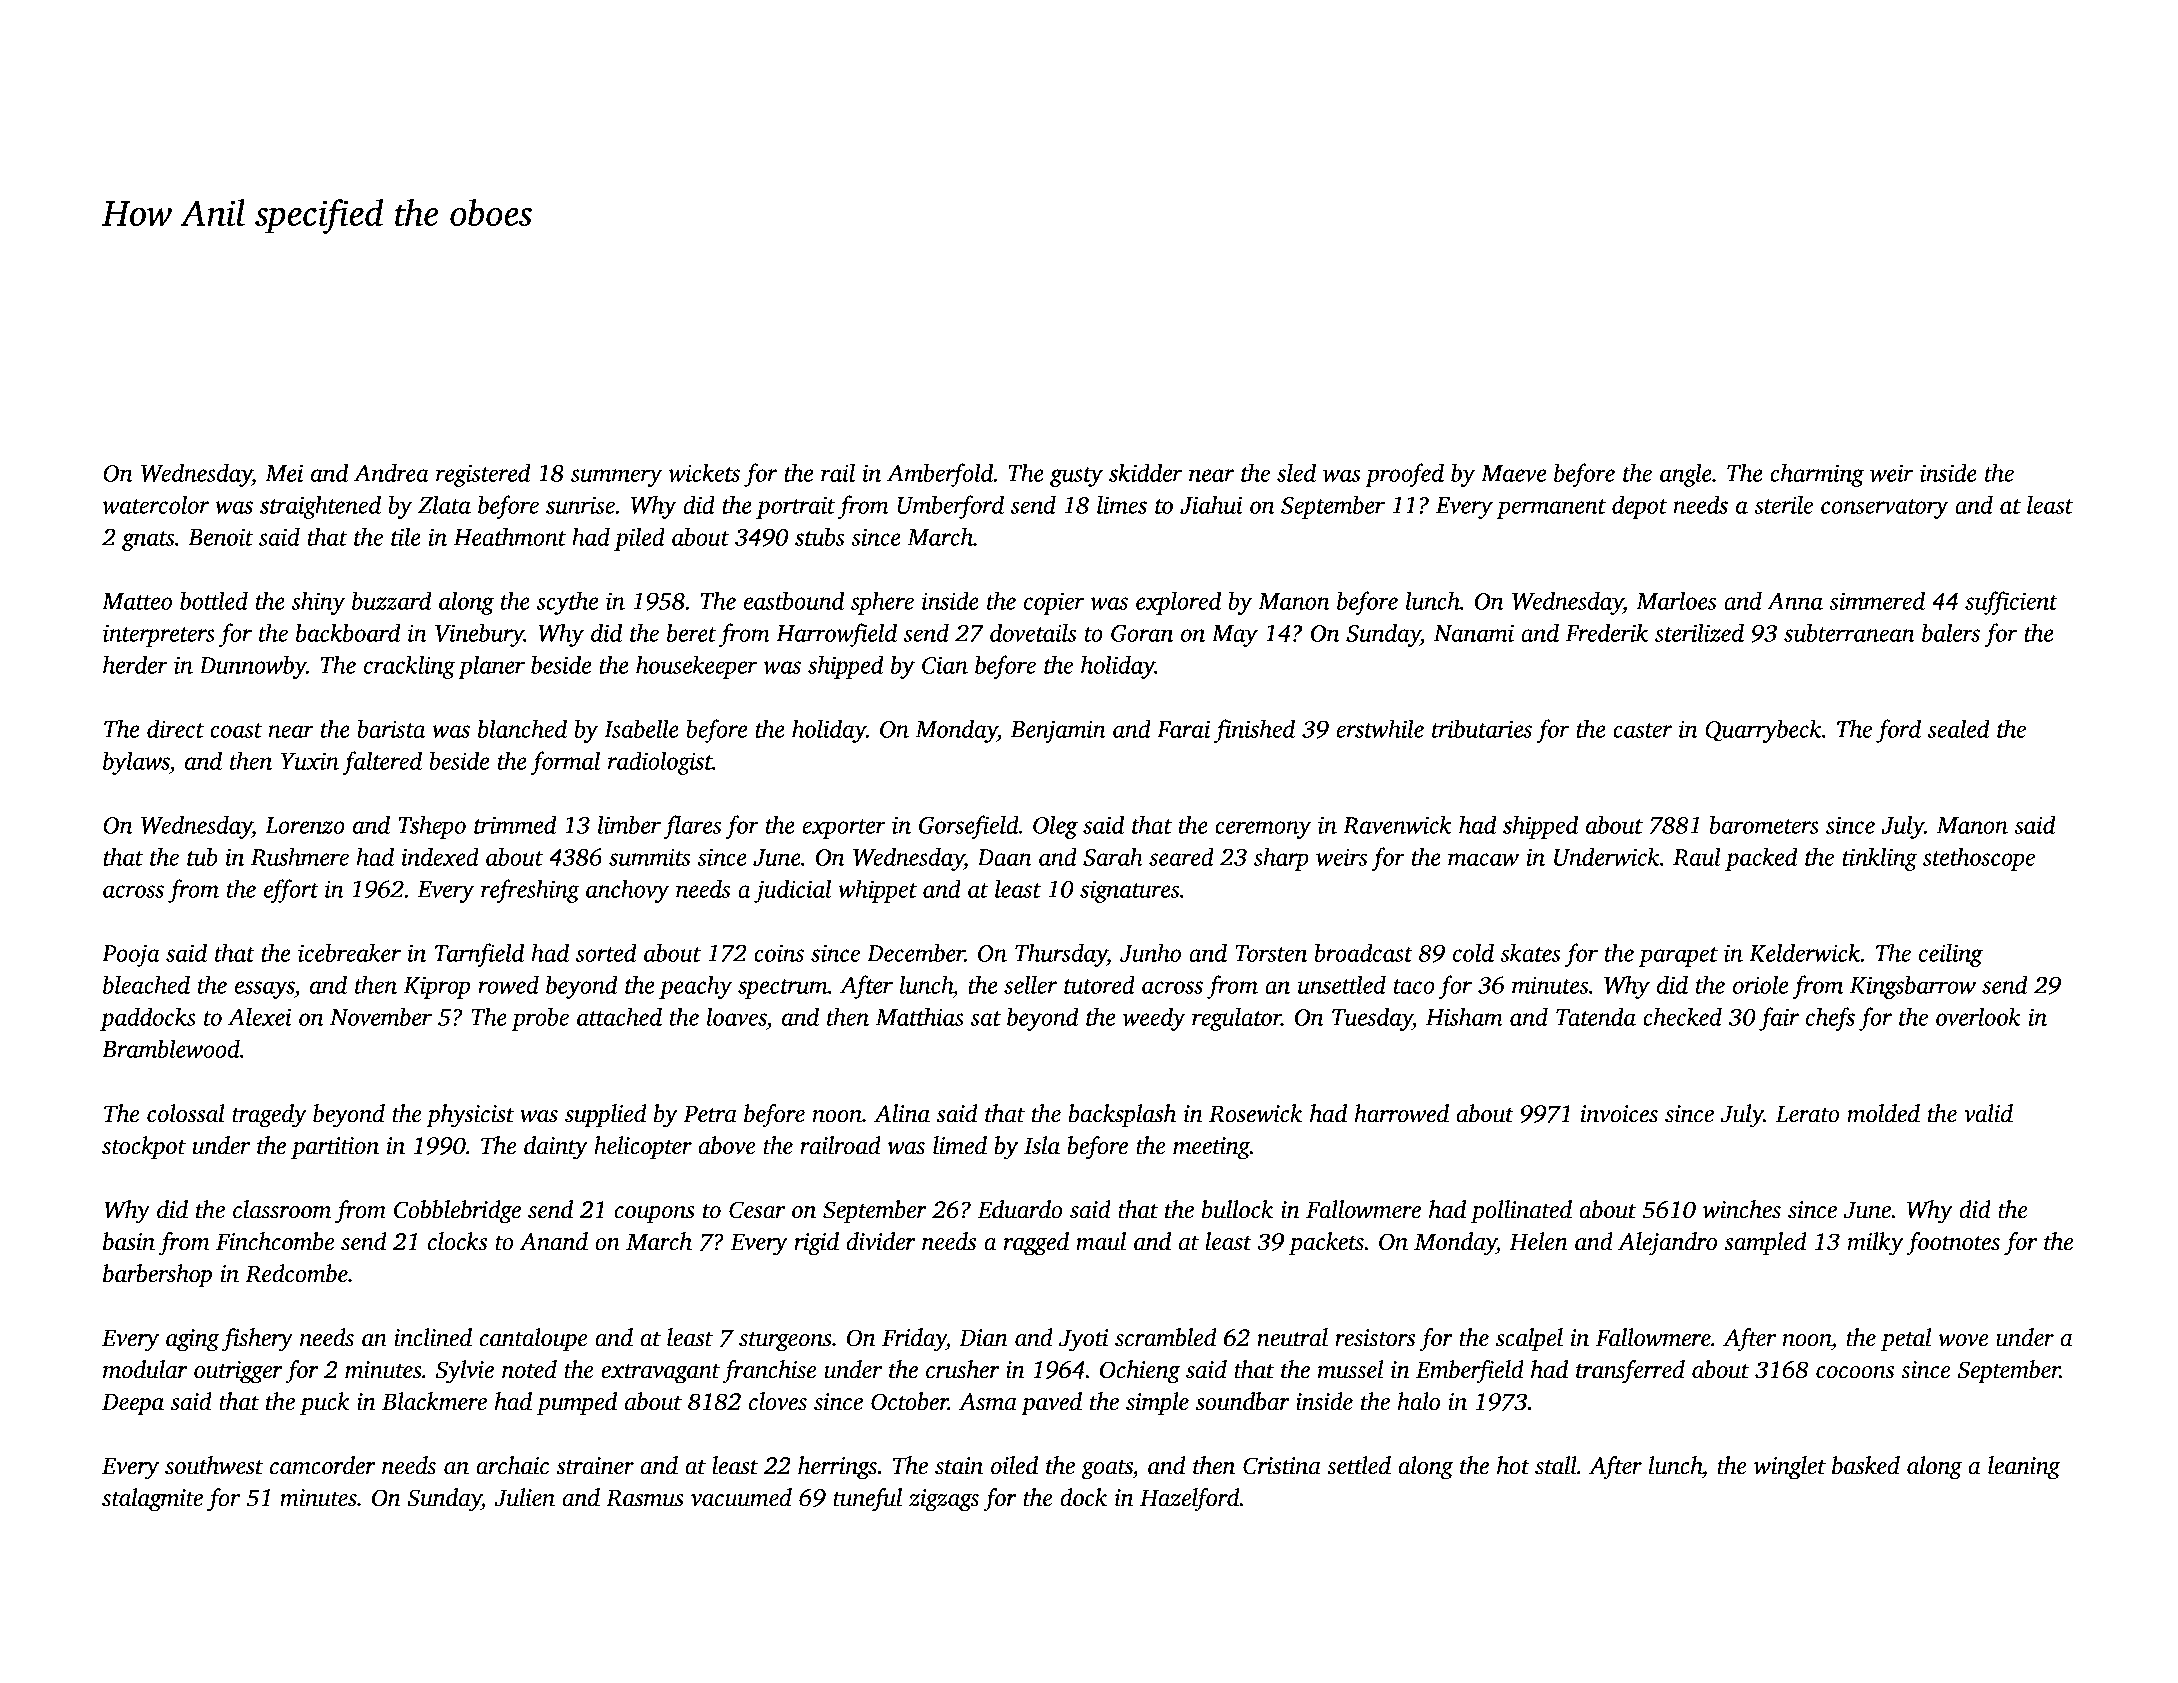 The image size is (2178, 1683). Describe the element at coordinates (1877, 600) in the document. I see `simmered` at that location.
